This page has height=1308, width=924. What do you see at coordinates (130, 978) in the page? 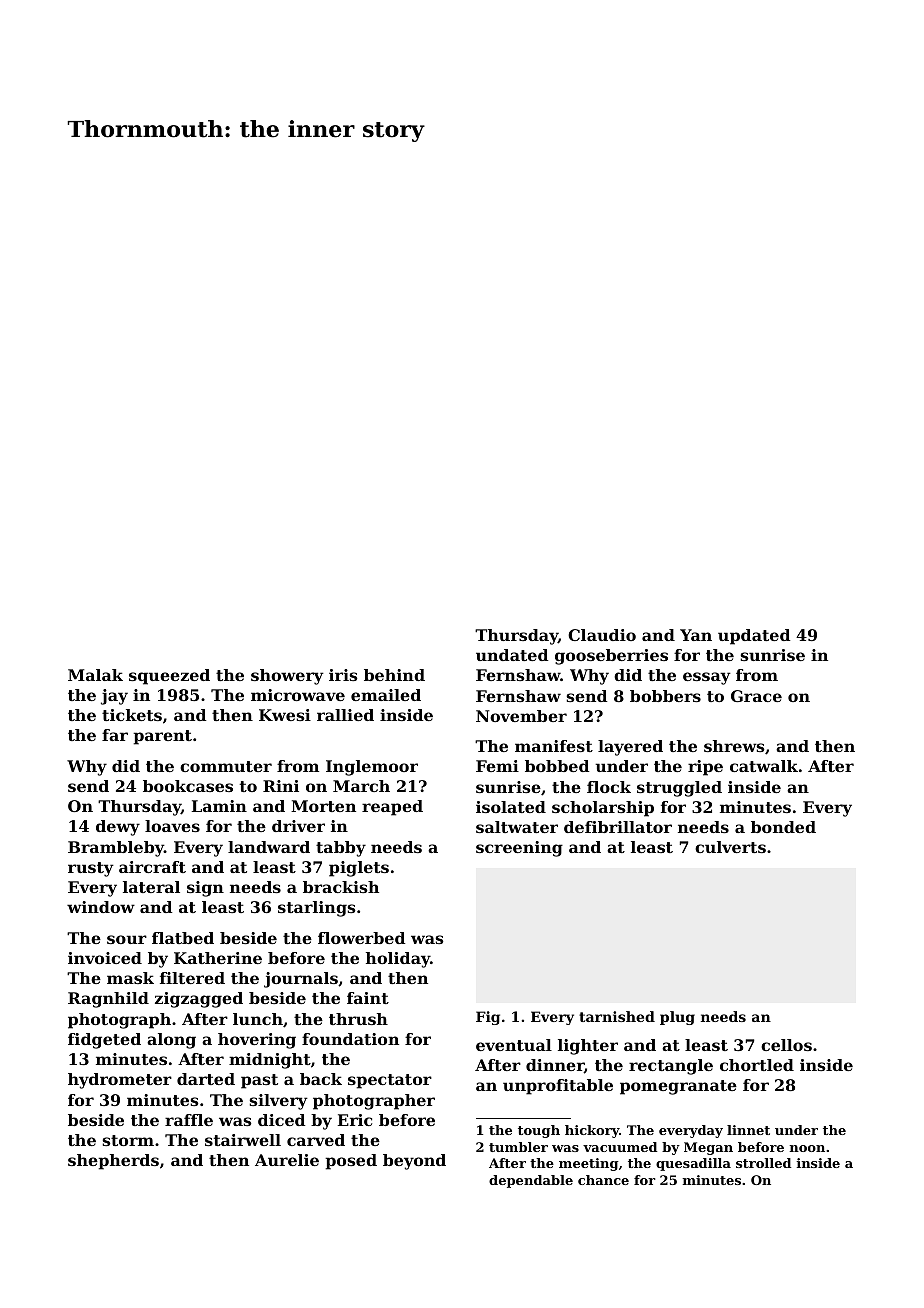
I see `mask` at bounding box center [130, 978].
